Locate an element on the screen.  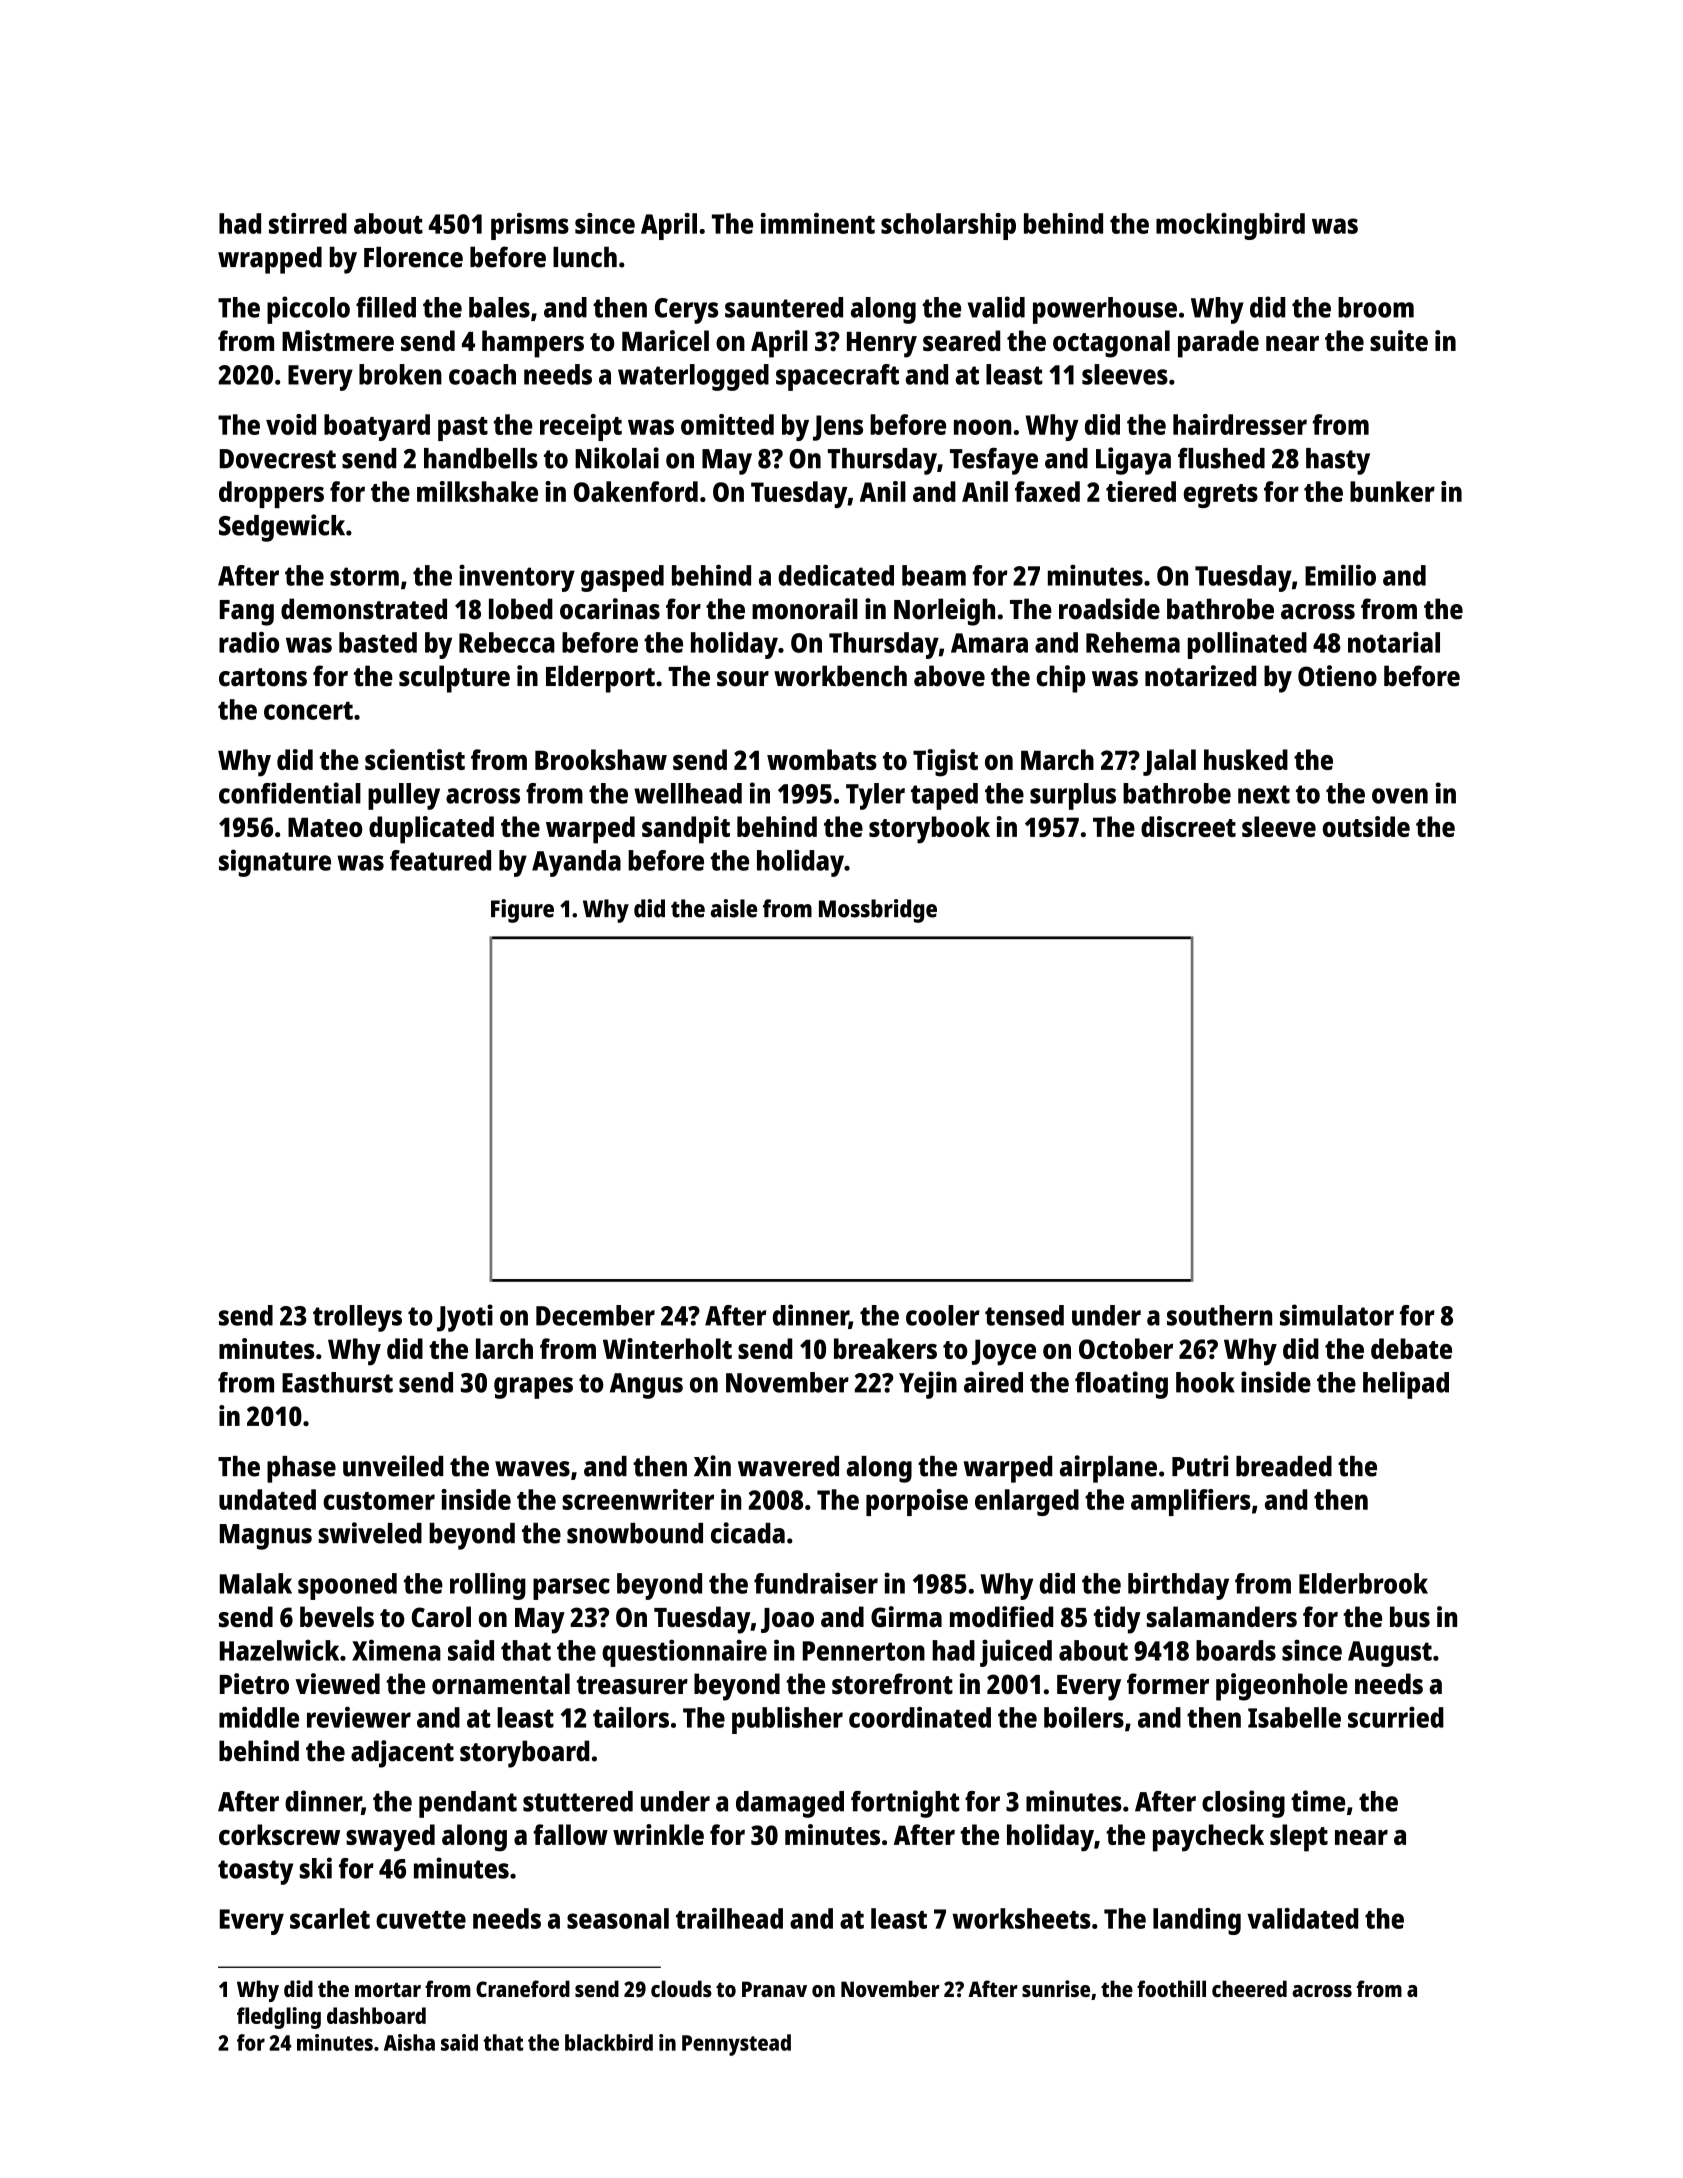
oven is located at coordinates (1400, 796).
